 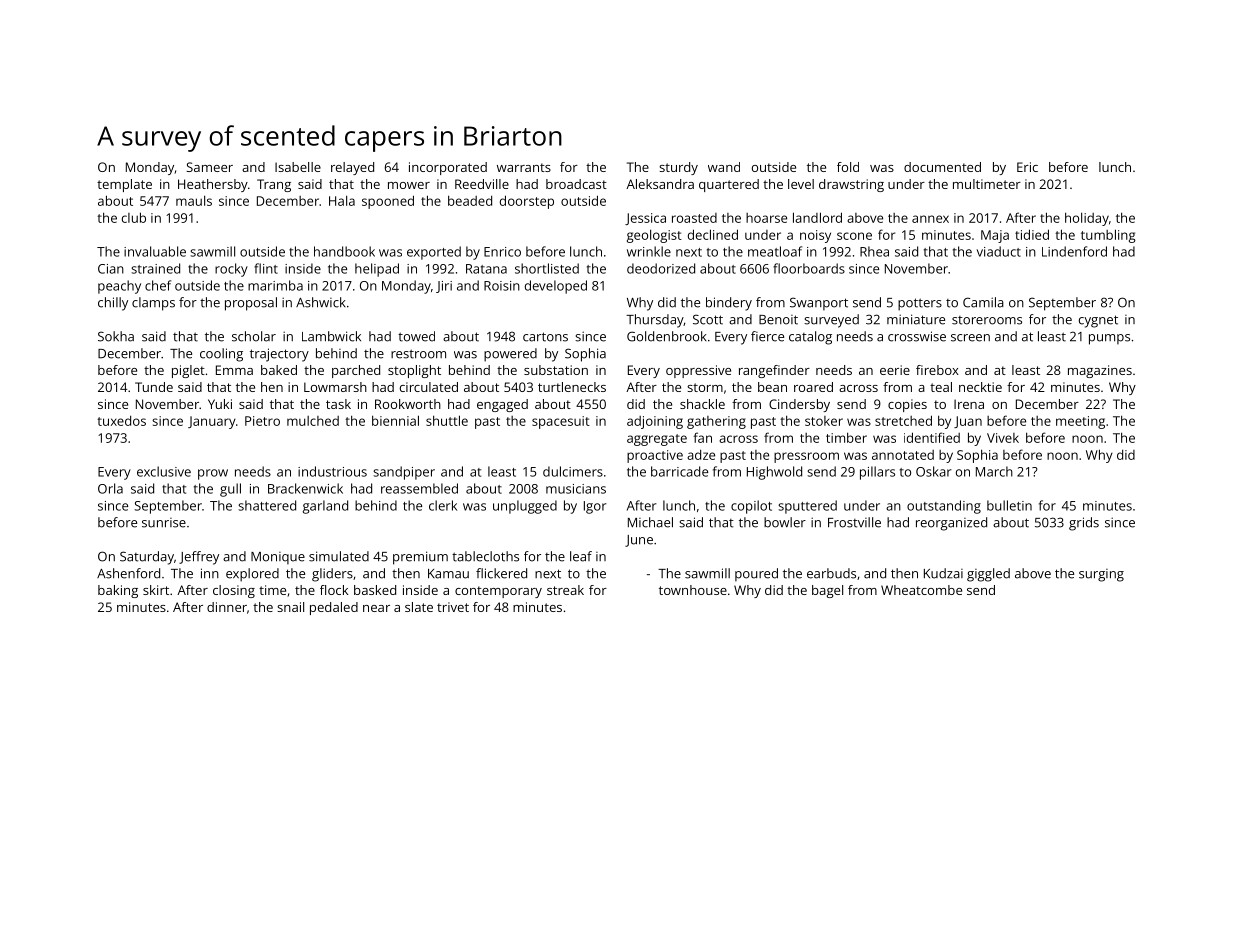 What do you see at coordinates (934, 471) in the document?
I see `Oskar` at bounding box center [934, 471].
